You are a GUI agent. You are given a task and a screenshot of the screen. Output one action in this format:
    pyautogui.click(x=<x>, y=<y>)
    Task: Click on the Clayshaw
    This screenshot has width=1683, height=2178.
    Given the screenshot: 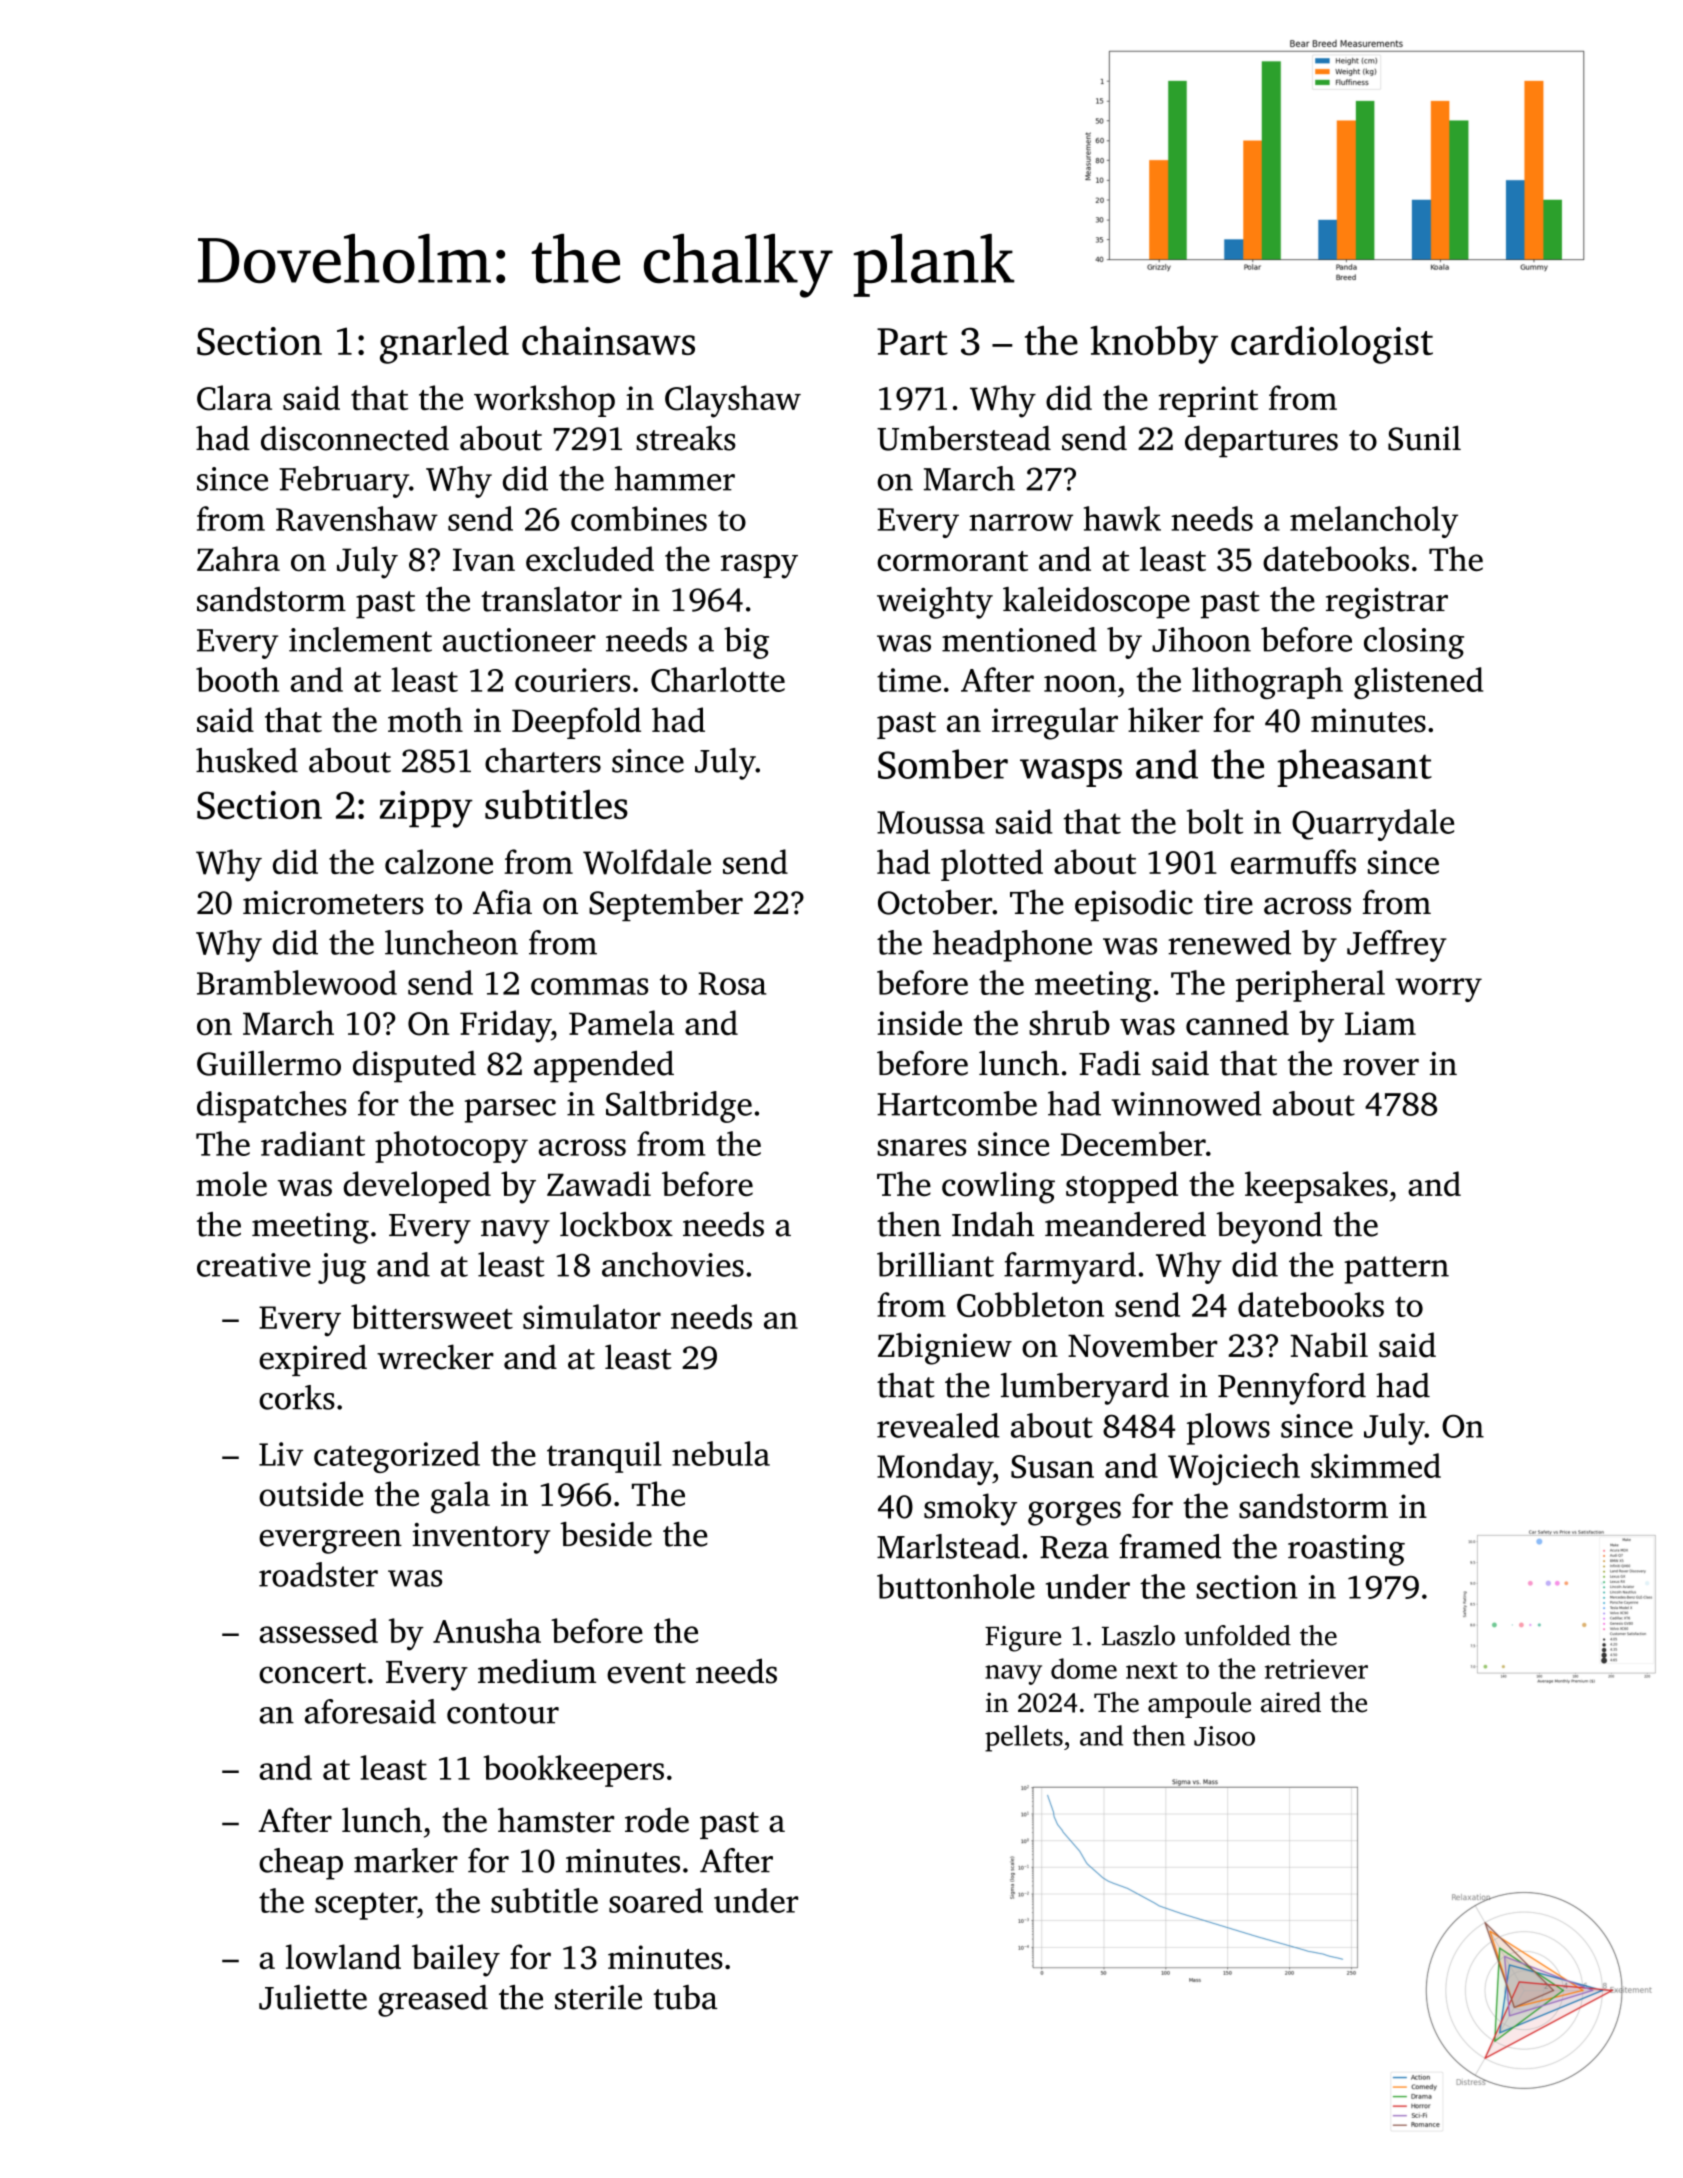 What is the action you would take?
    pyautogui.click(x=733, y=401)
